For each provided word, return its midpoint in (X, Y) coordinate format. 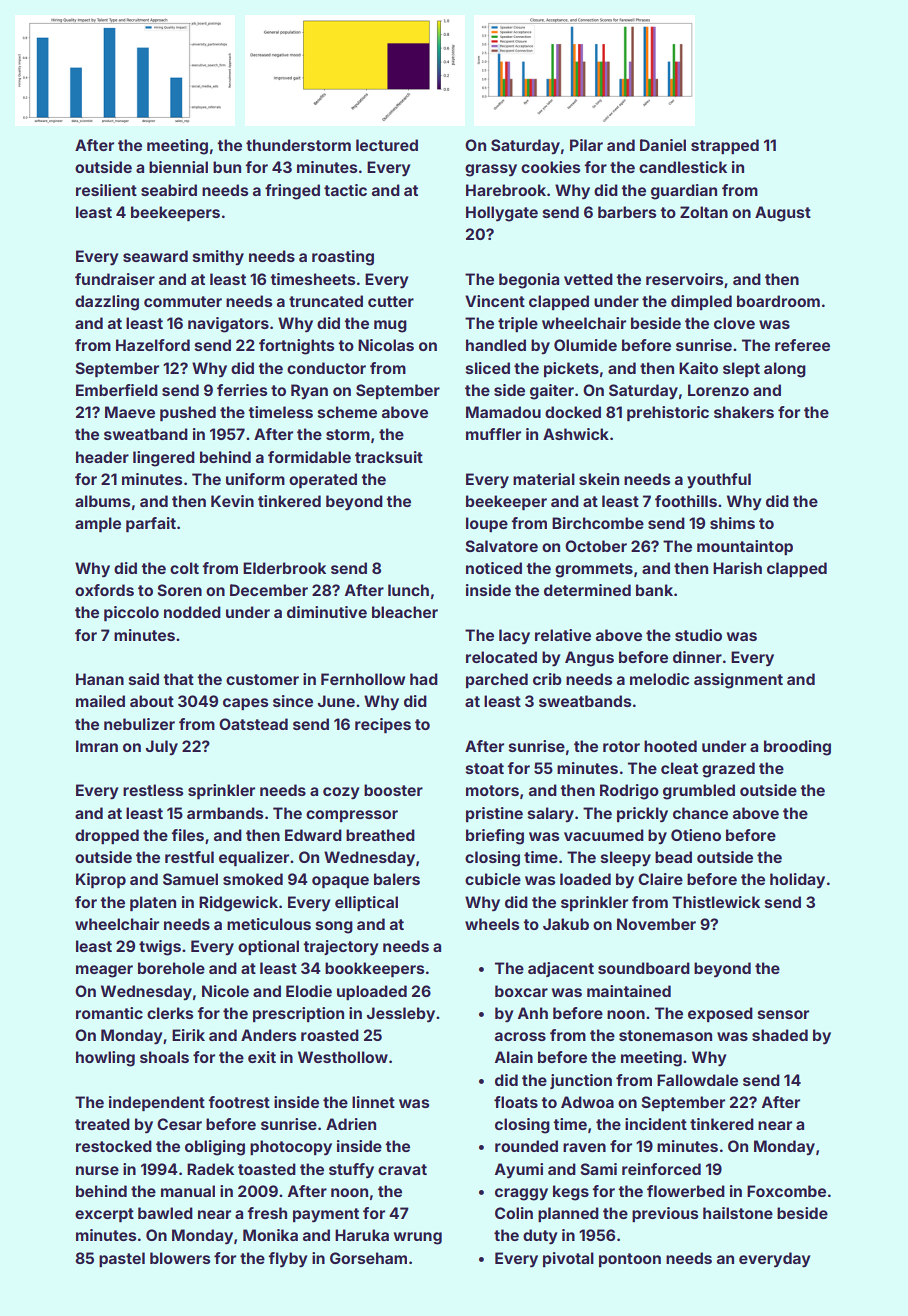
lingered (164, 459)
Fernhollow (363, 679)
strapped (725, 146)
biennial (178, 167)
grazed (728, 770)
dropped (107, 836)
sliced (488, 368)
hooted (670, 746)
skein (599, 479)
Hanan (100, 679)
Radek (210, 1169)
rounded (526, 1146)
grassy (491, 170)
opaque (340, 882)
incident (656, 1124)
